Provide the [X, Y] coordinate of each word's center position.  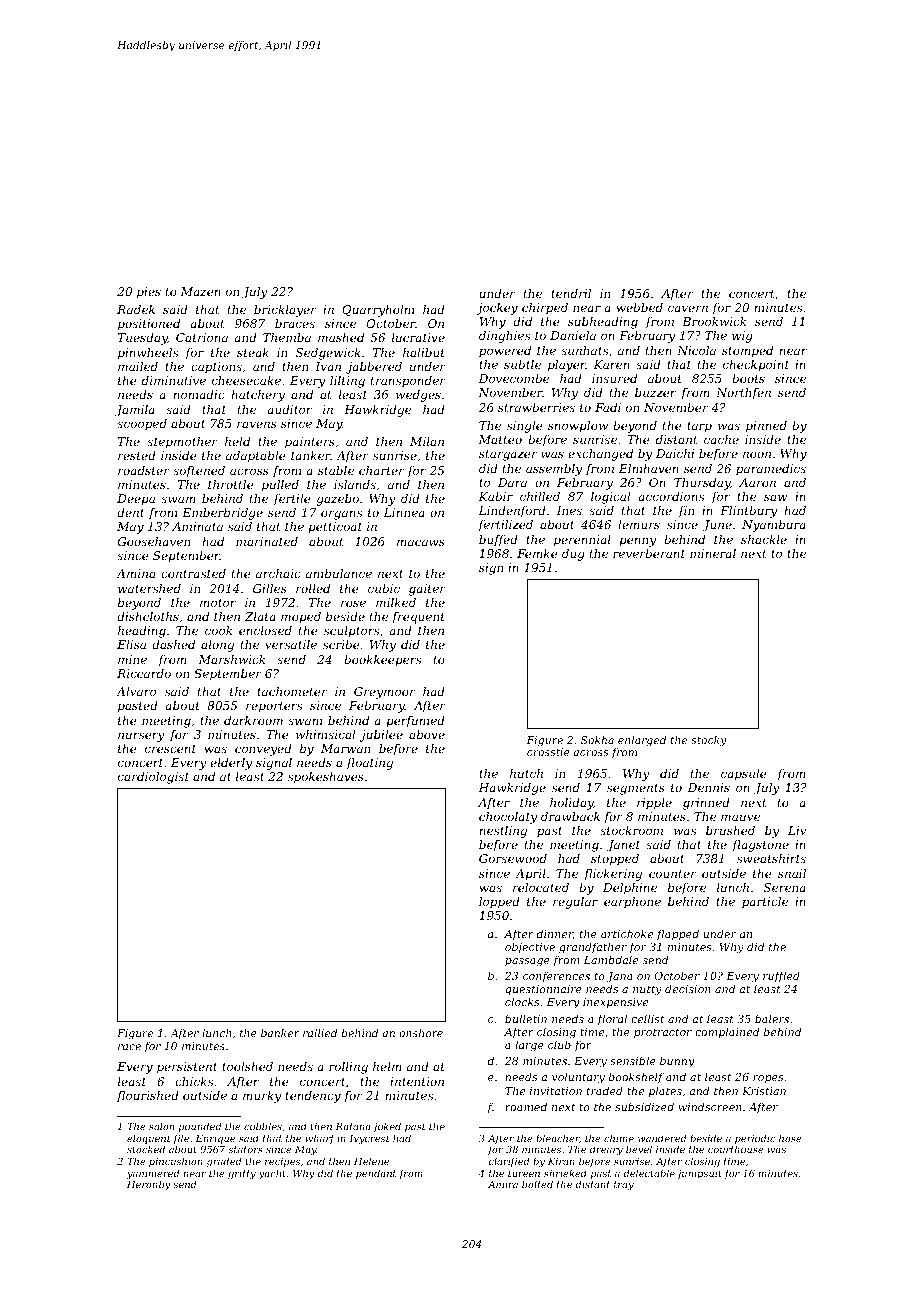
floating [369, 764]
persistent [187, 1068]
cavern [688, 308]
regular [575, 903]
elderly [231, 764]
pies [149, 293]
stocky [709, 741]
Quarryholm [378, 311]
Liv [797, 830]
